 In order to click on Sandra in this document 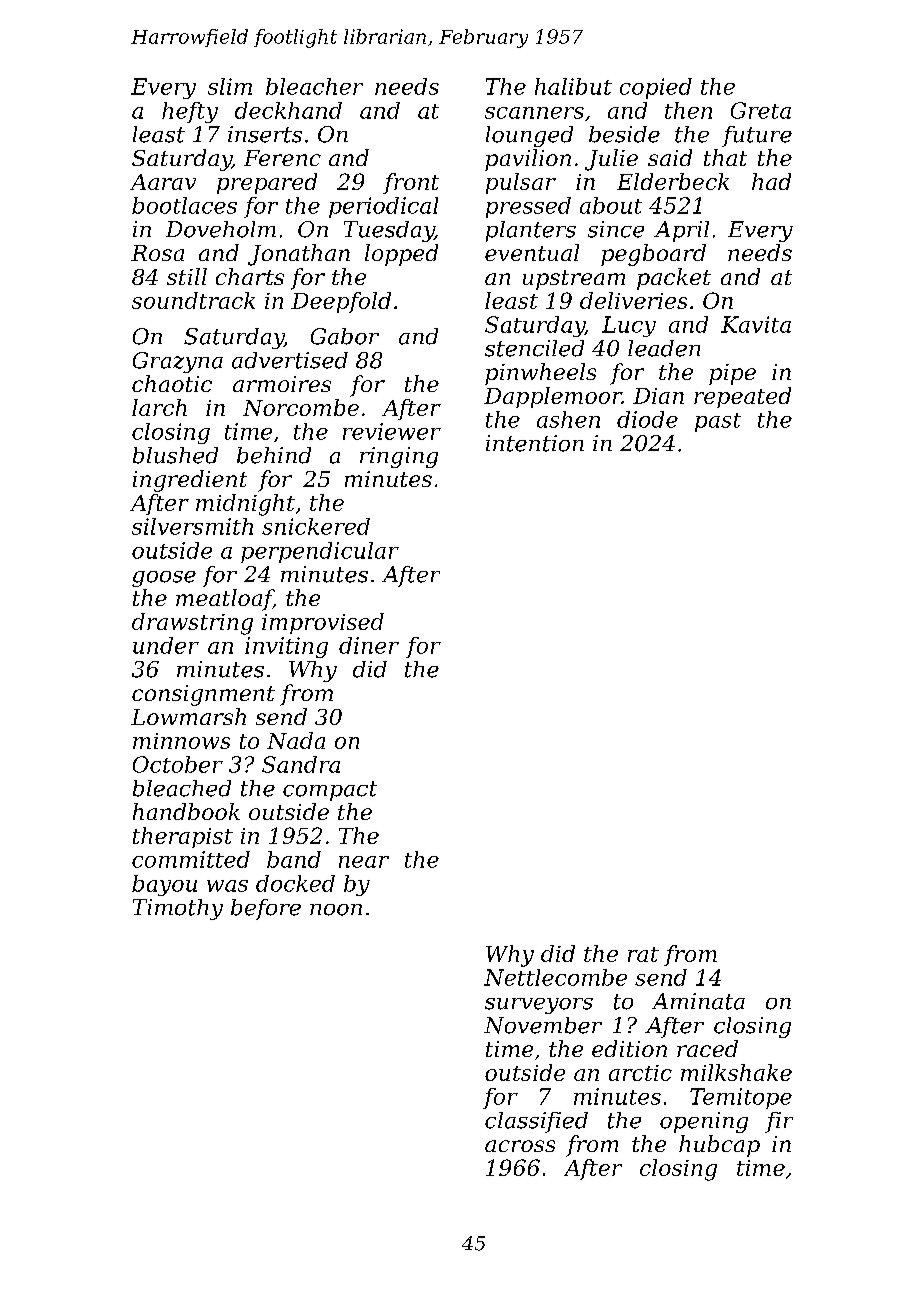, I will do `click(301, 764)`.
